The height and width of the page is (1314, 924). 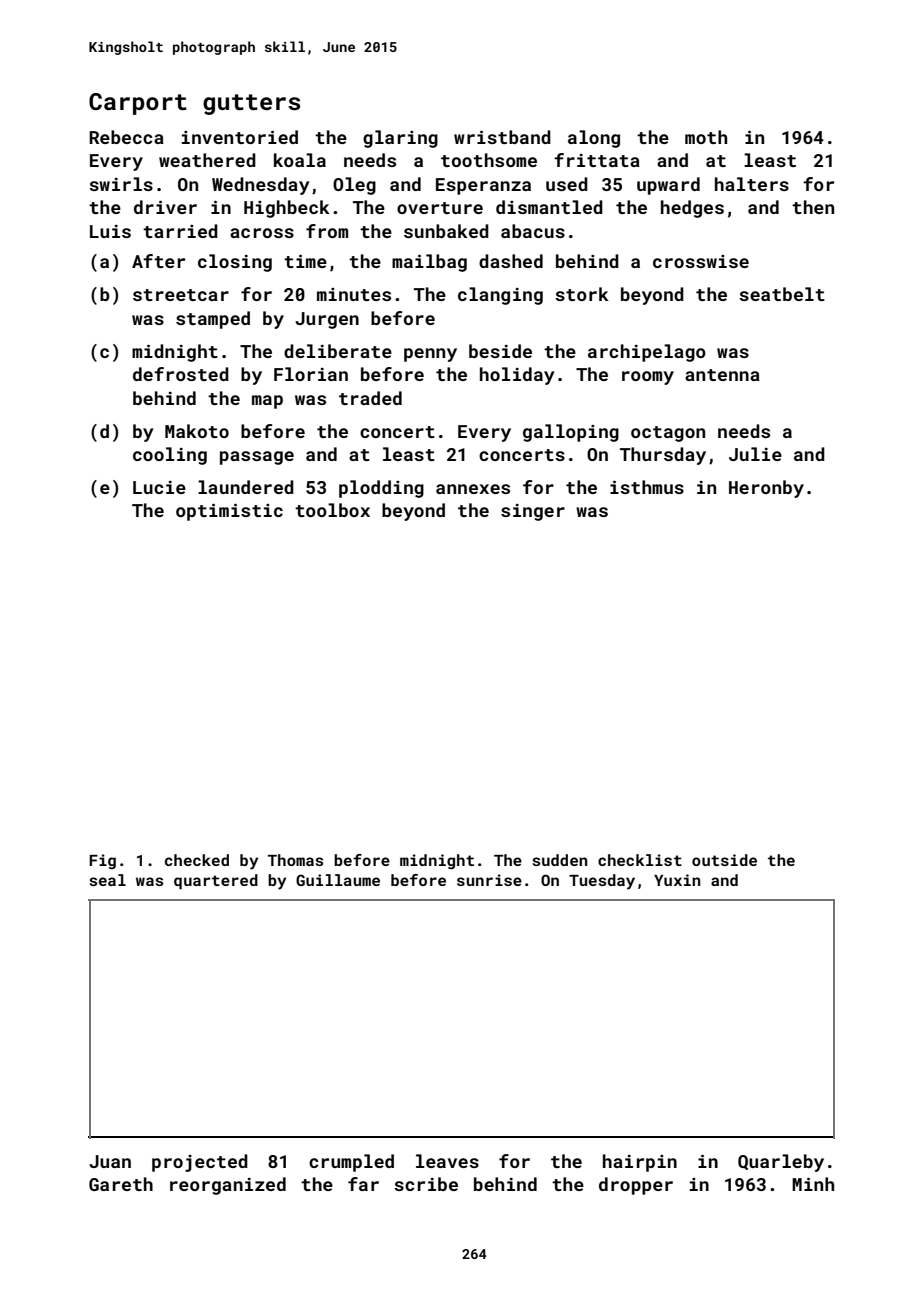 I want to click on moth, so click(x=706, y=137).
